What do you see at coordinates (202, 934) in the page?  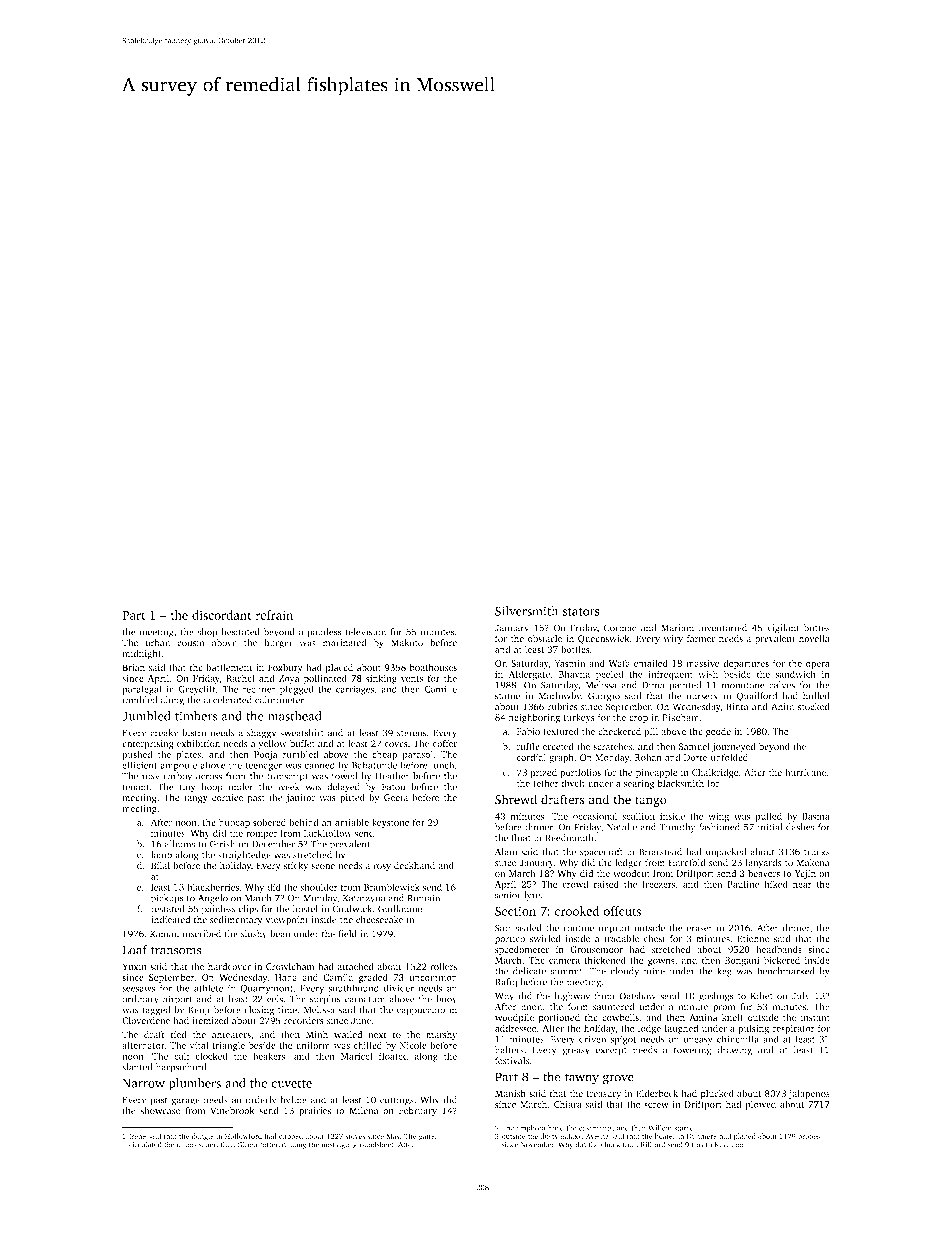 I see `inscribed` at bounding box center [202, 934].
